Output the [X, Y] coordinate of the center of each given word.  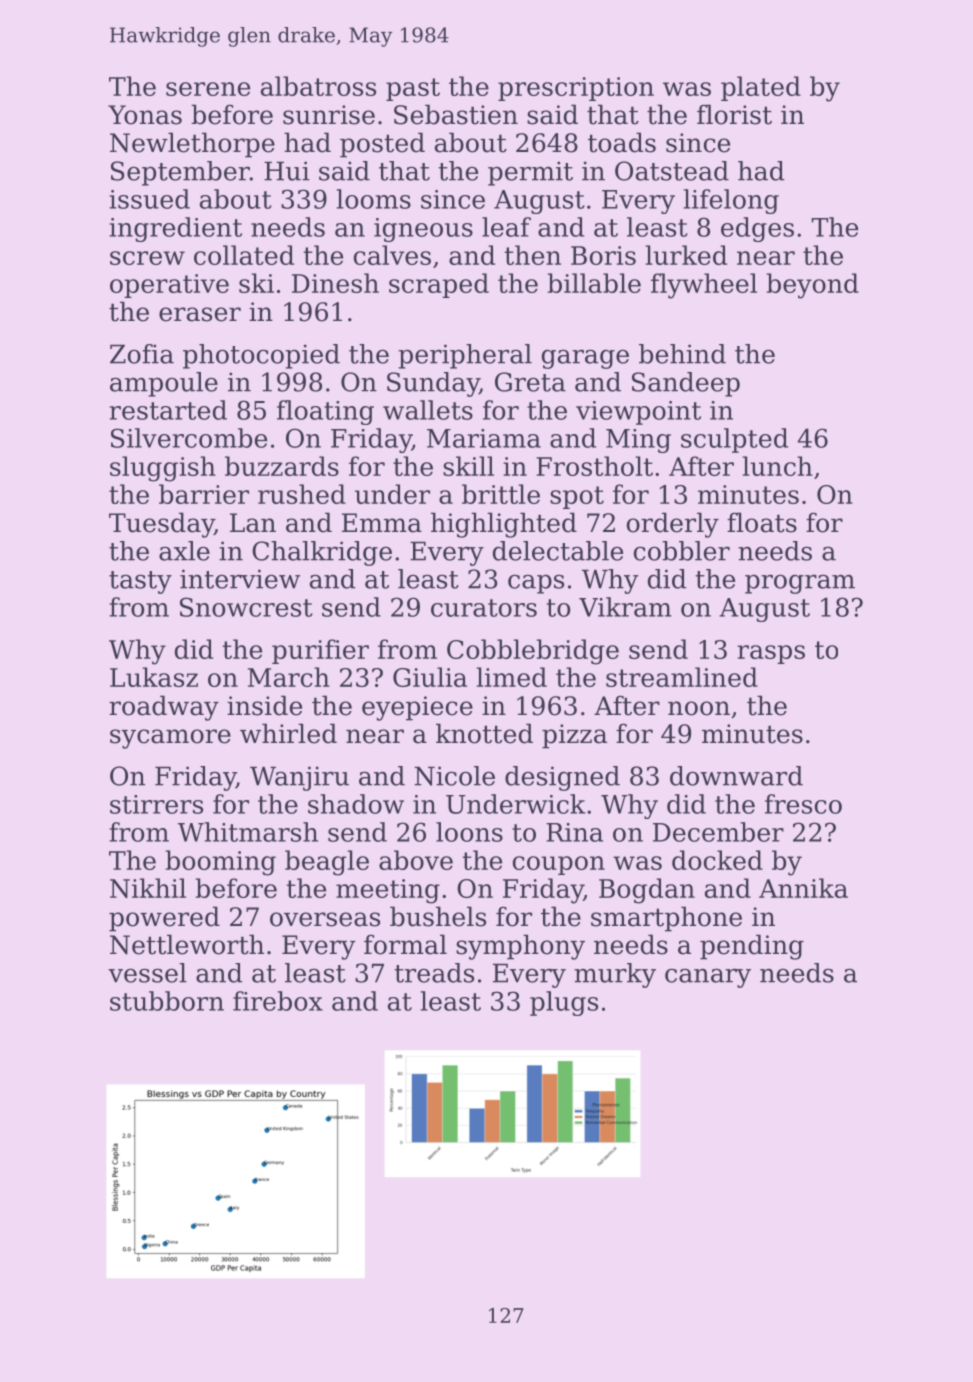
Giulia [430, 677]
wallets [428, 410]
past [413, 89]
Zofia [142, 354]
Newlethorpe [192, 145]
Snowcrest [246, 607]
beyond [813, 286]
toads [622, 142]
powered [164, 919]
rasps [771, 654]
